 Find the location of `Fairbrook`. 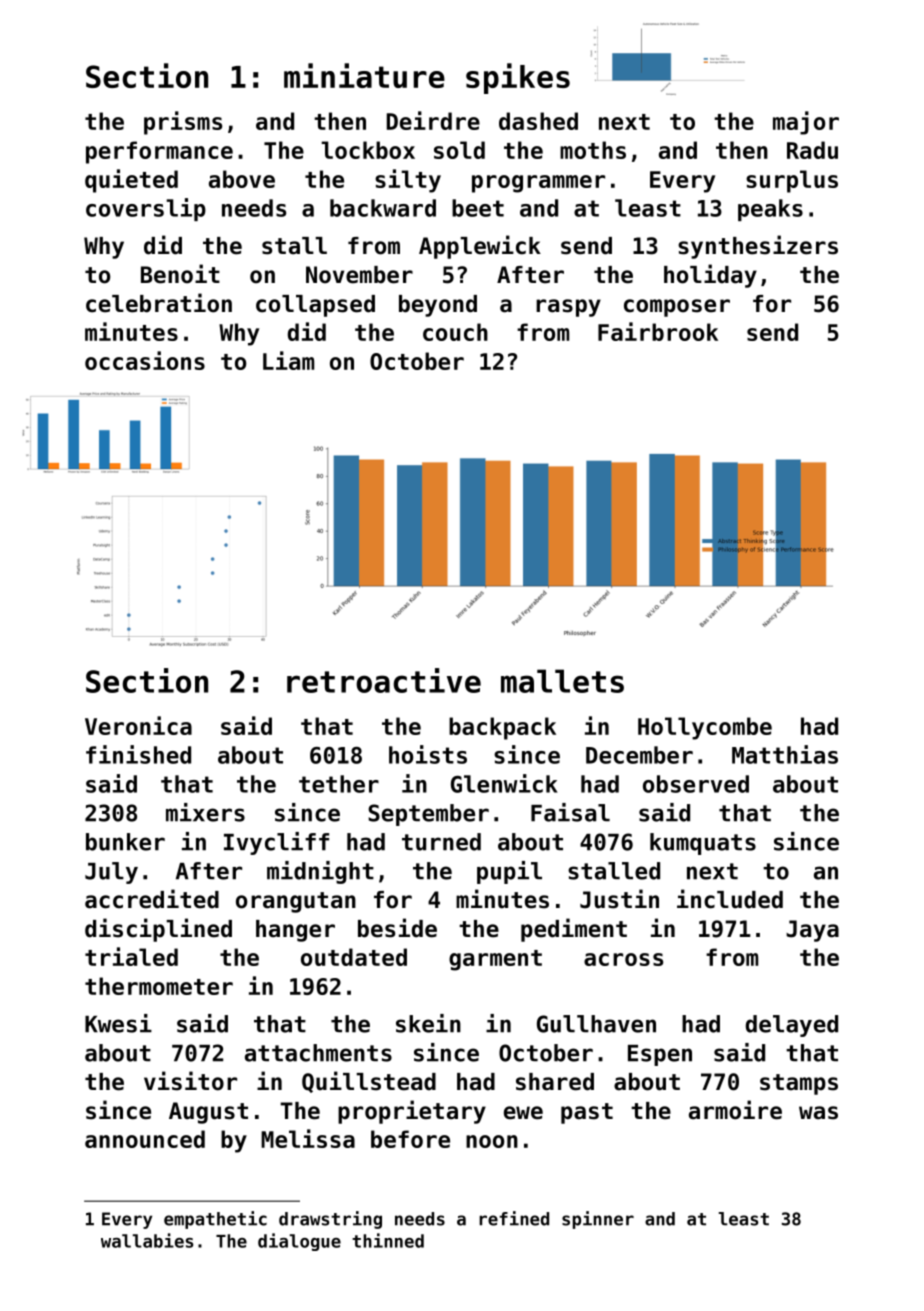

Fairbrook is located at coordinates (658, 331).
